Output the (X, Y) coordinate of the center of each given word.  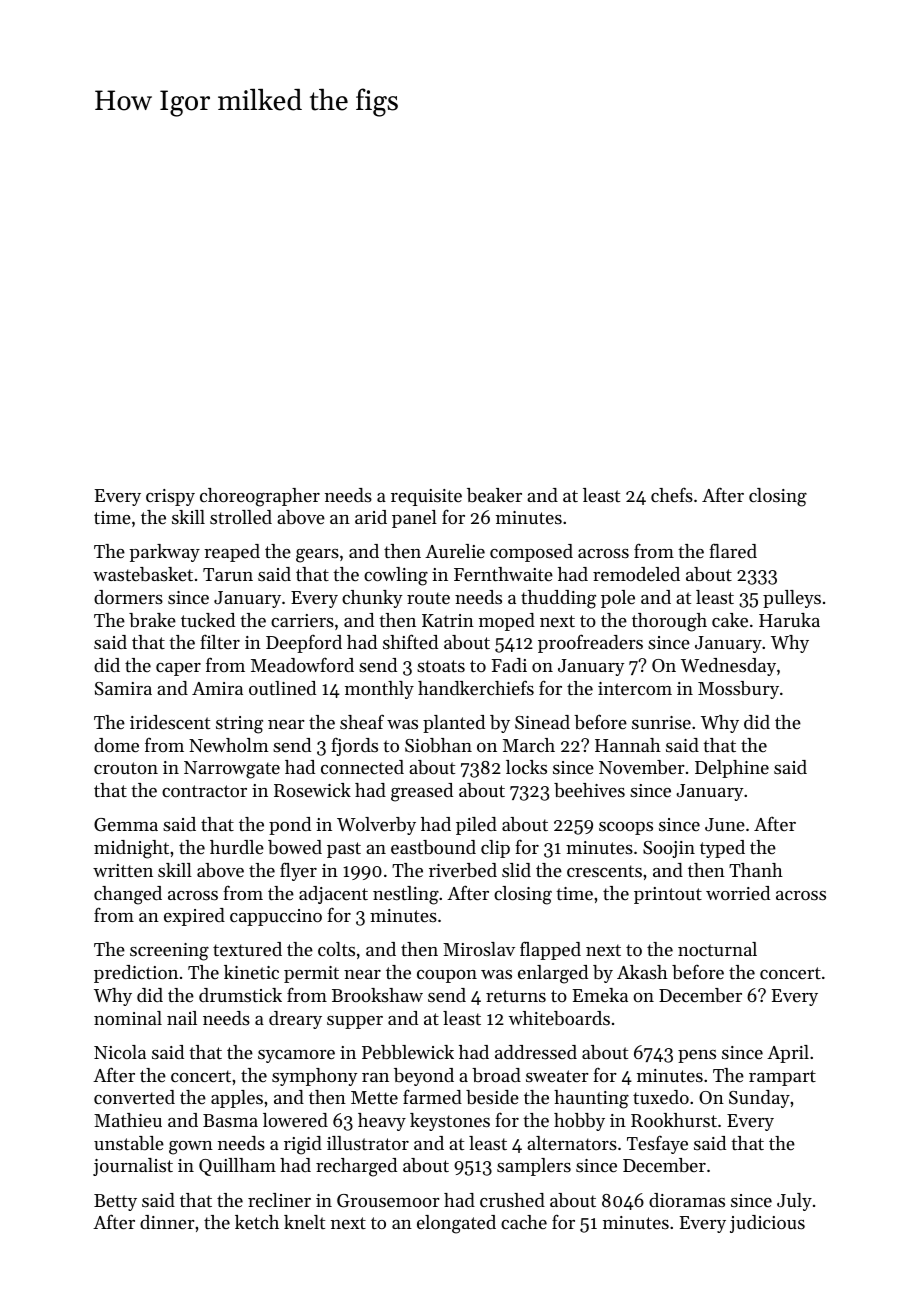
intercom (635, 688)
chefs (672, 494)
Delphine (732, 769)
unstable (129, 1143)
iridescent (170, 722)
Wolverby (376, 826)
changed (128, 895)
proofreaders (590, 643)
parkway (164, 553)
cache (524, 1222)
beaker (494, 495)
